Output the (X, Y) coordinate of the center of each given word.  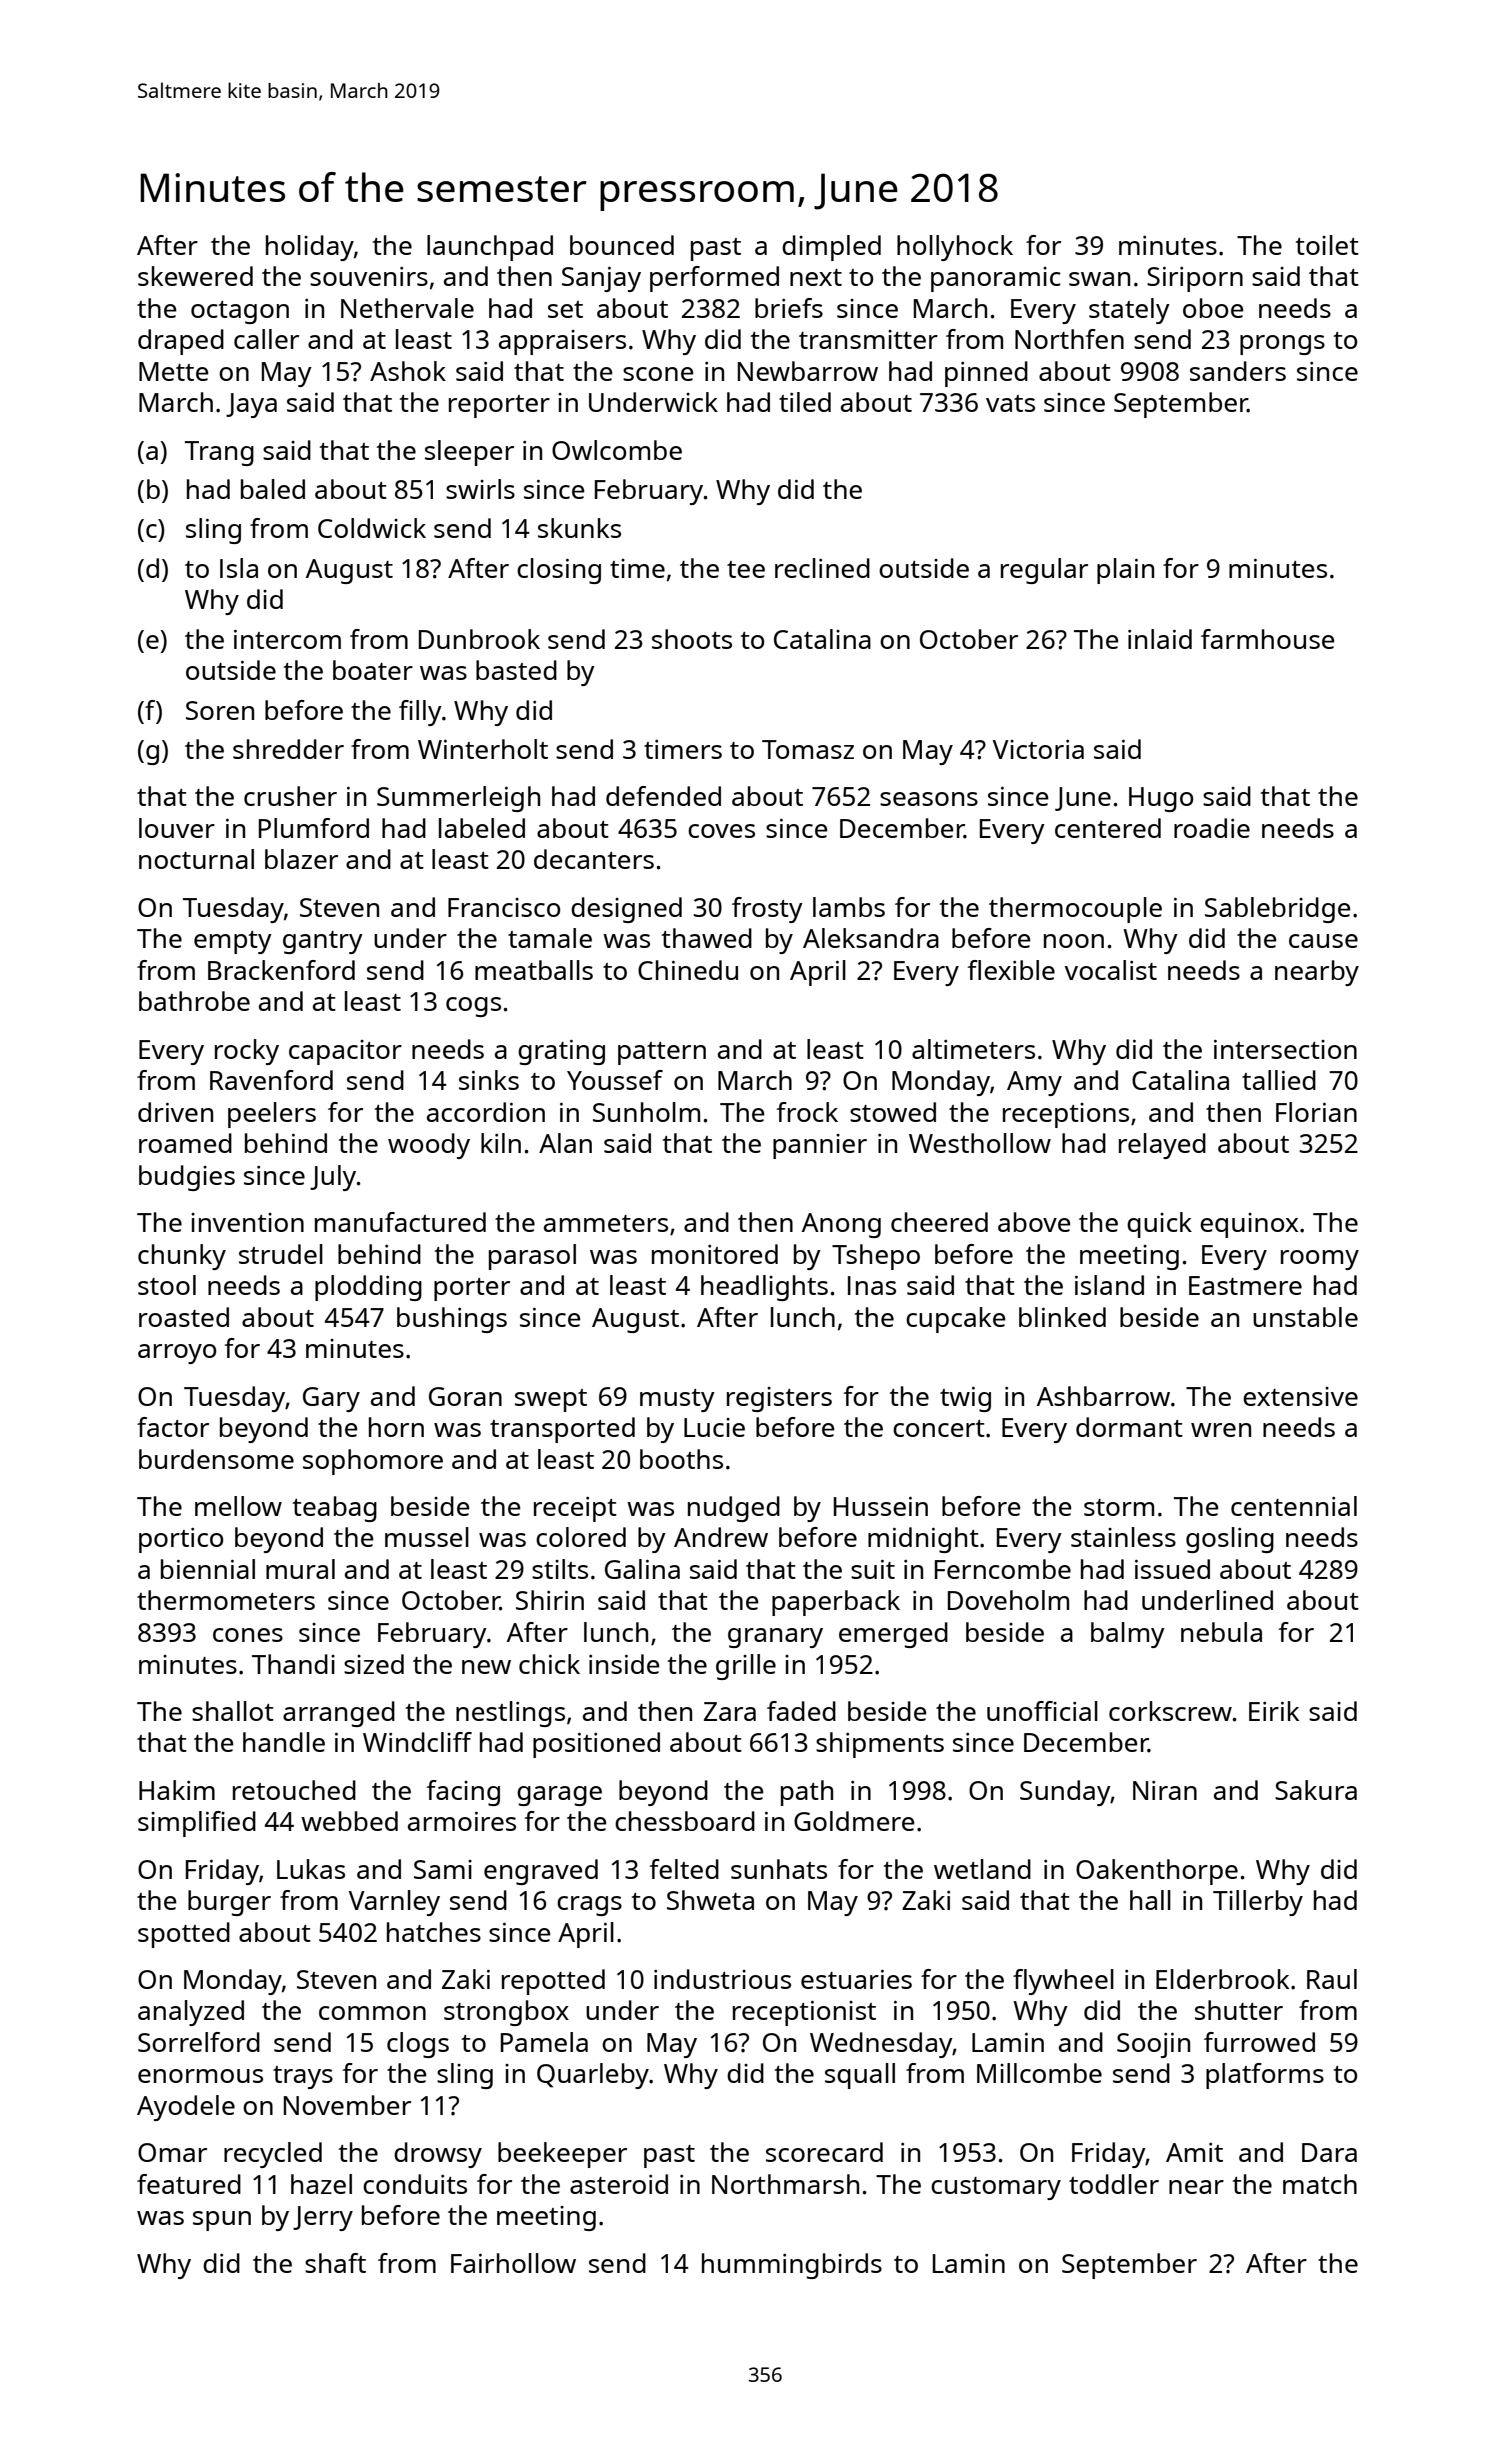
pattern (662, 1053)
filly (420, 713)
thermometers (226, 1600)
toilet (1327, 245)
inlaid (1160, 639)
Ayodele (186, 2108)
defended (663, 796)
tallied (1279, 1080)
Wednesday (881, 2045)
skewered (195, 276)
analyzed (191, 2013)
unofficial (1042, 1711)
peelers (272, 1115)
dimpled (831, 248)
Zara (730, 1711)
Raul (1332, 1979)
